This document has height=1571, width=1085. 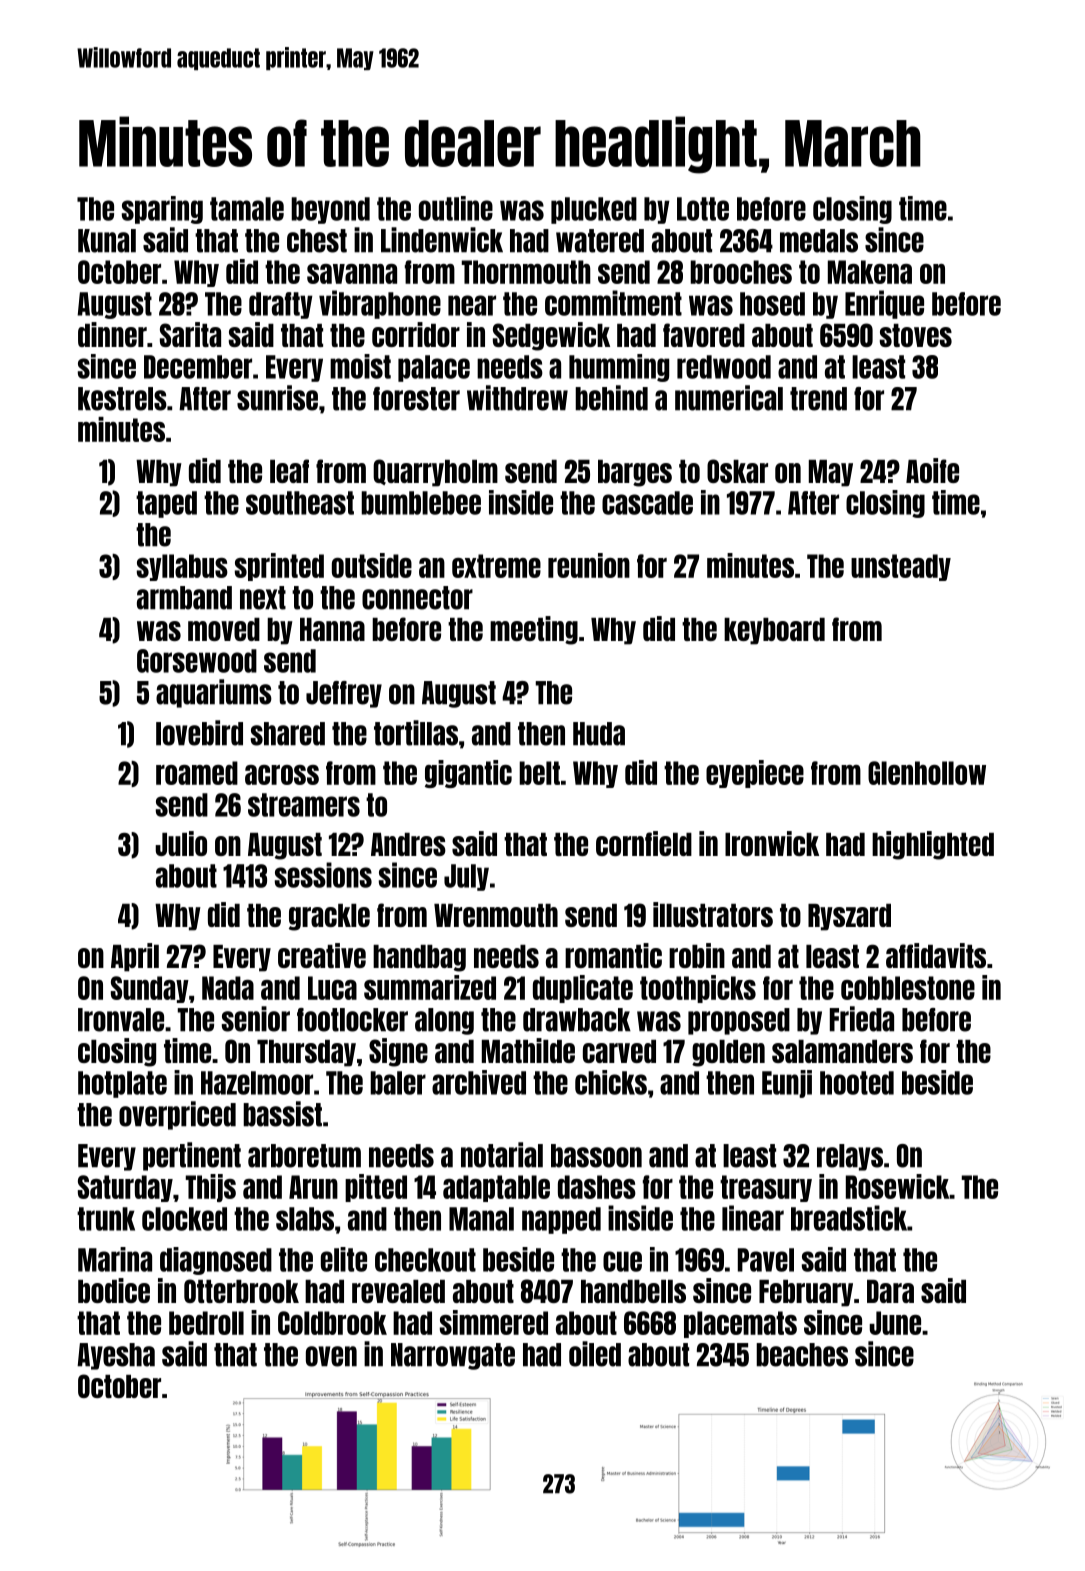 I want to click on plucked, so click(x=594, y=210).
